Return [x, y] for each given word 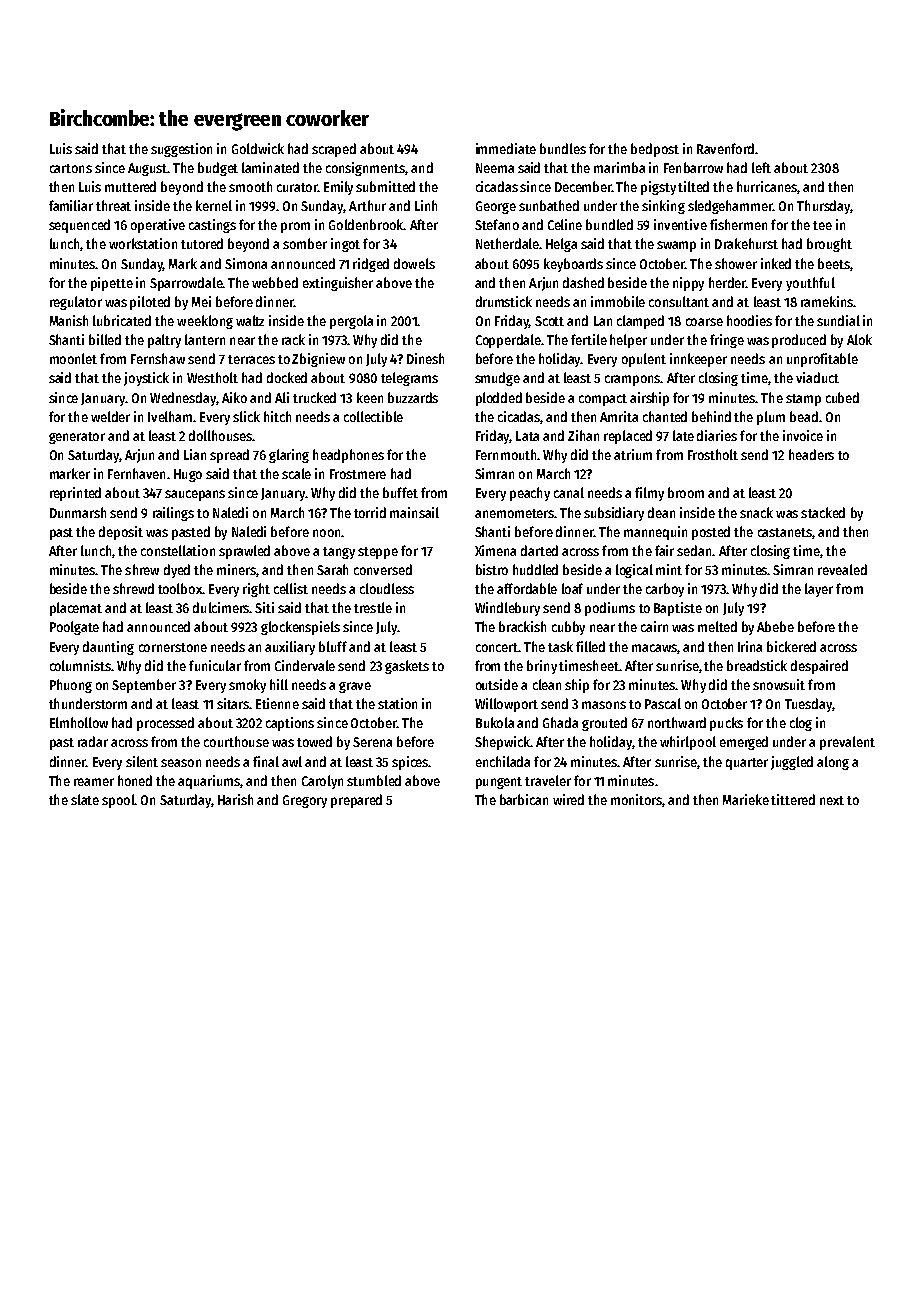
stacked [823, 512]
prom [295, 227]
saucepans [195, 495]
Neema [495, 168]
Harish [235, 799]
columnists [80, 665]
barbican [524, 799]
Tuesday [808, 705]
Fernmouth [506, 454]
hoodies [749, 320]
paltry [164, 341]
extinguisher [338, 284]
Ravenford [725, 148]
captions [290, 724]
